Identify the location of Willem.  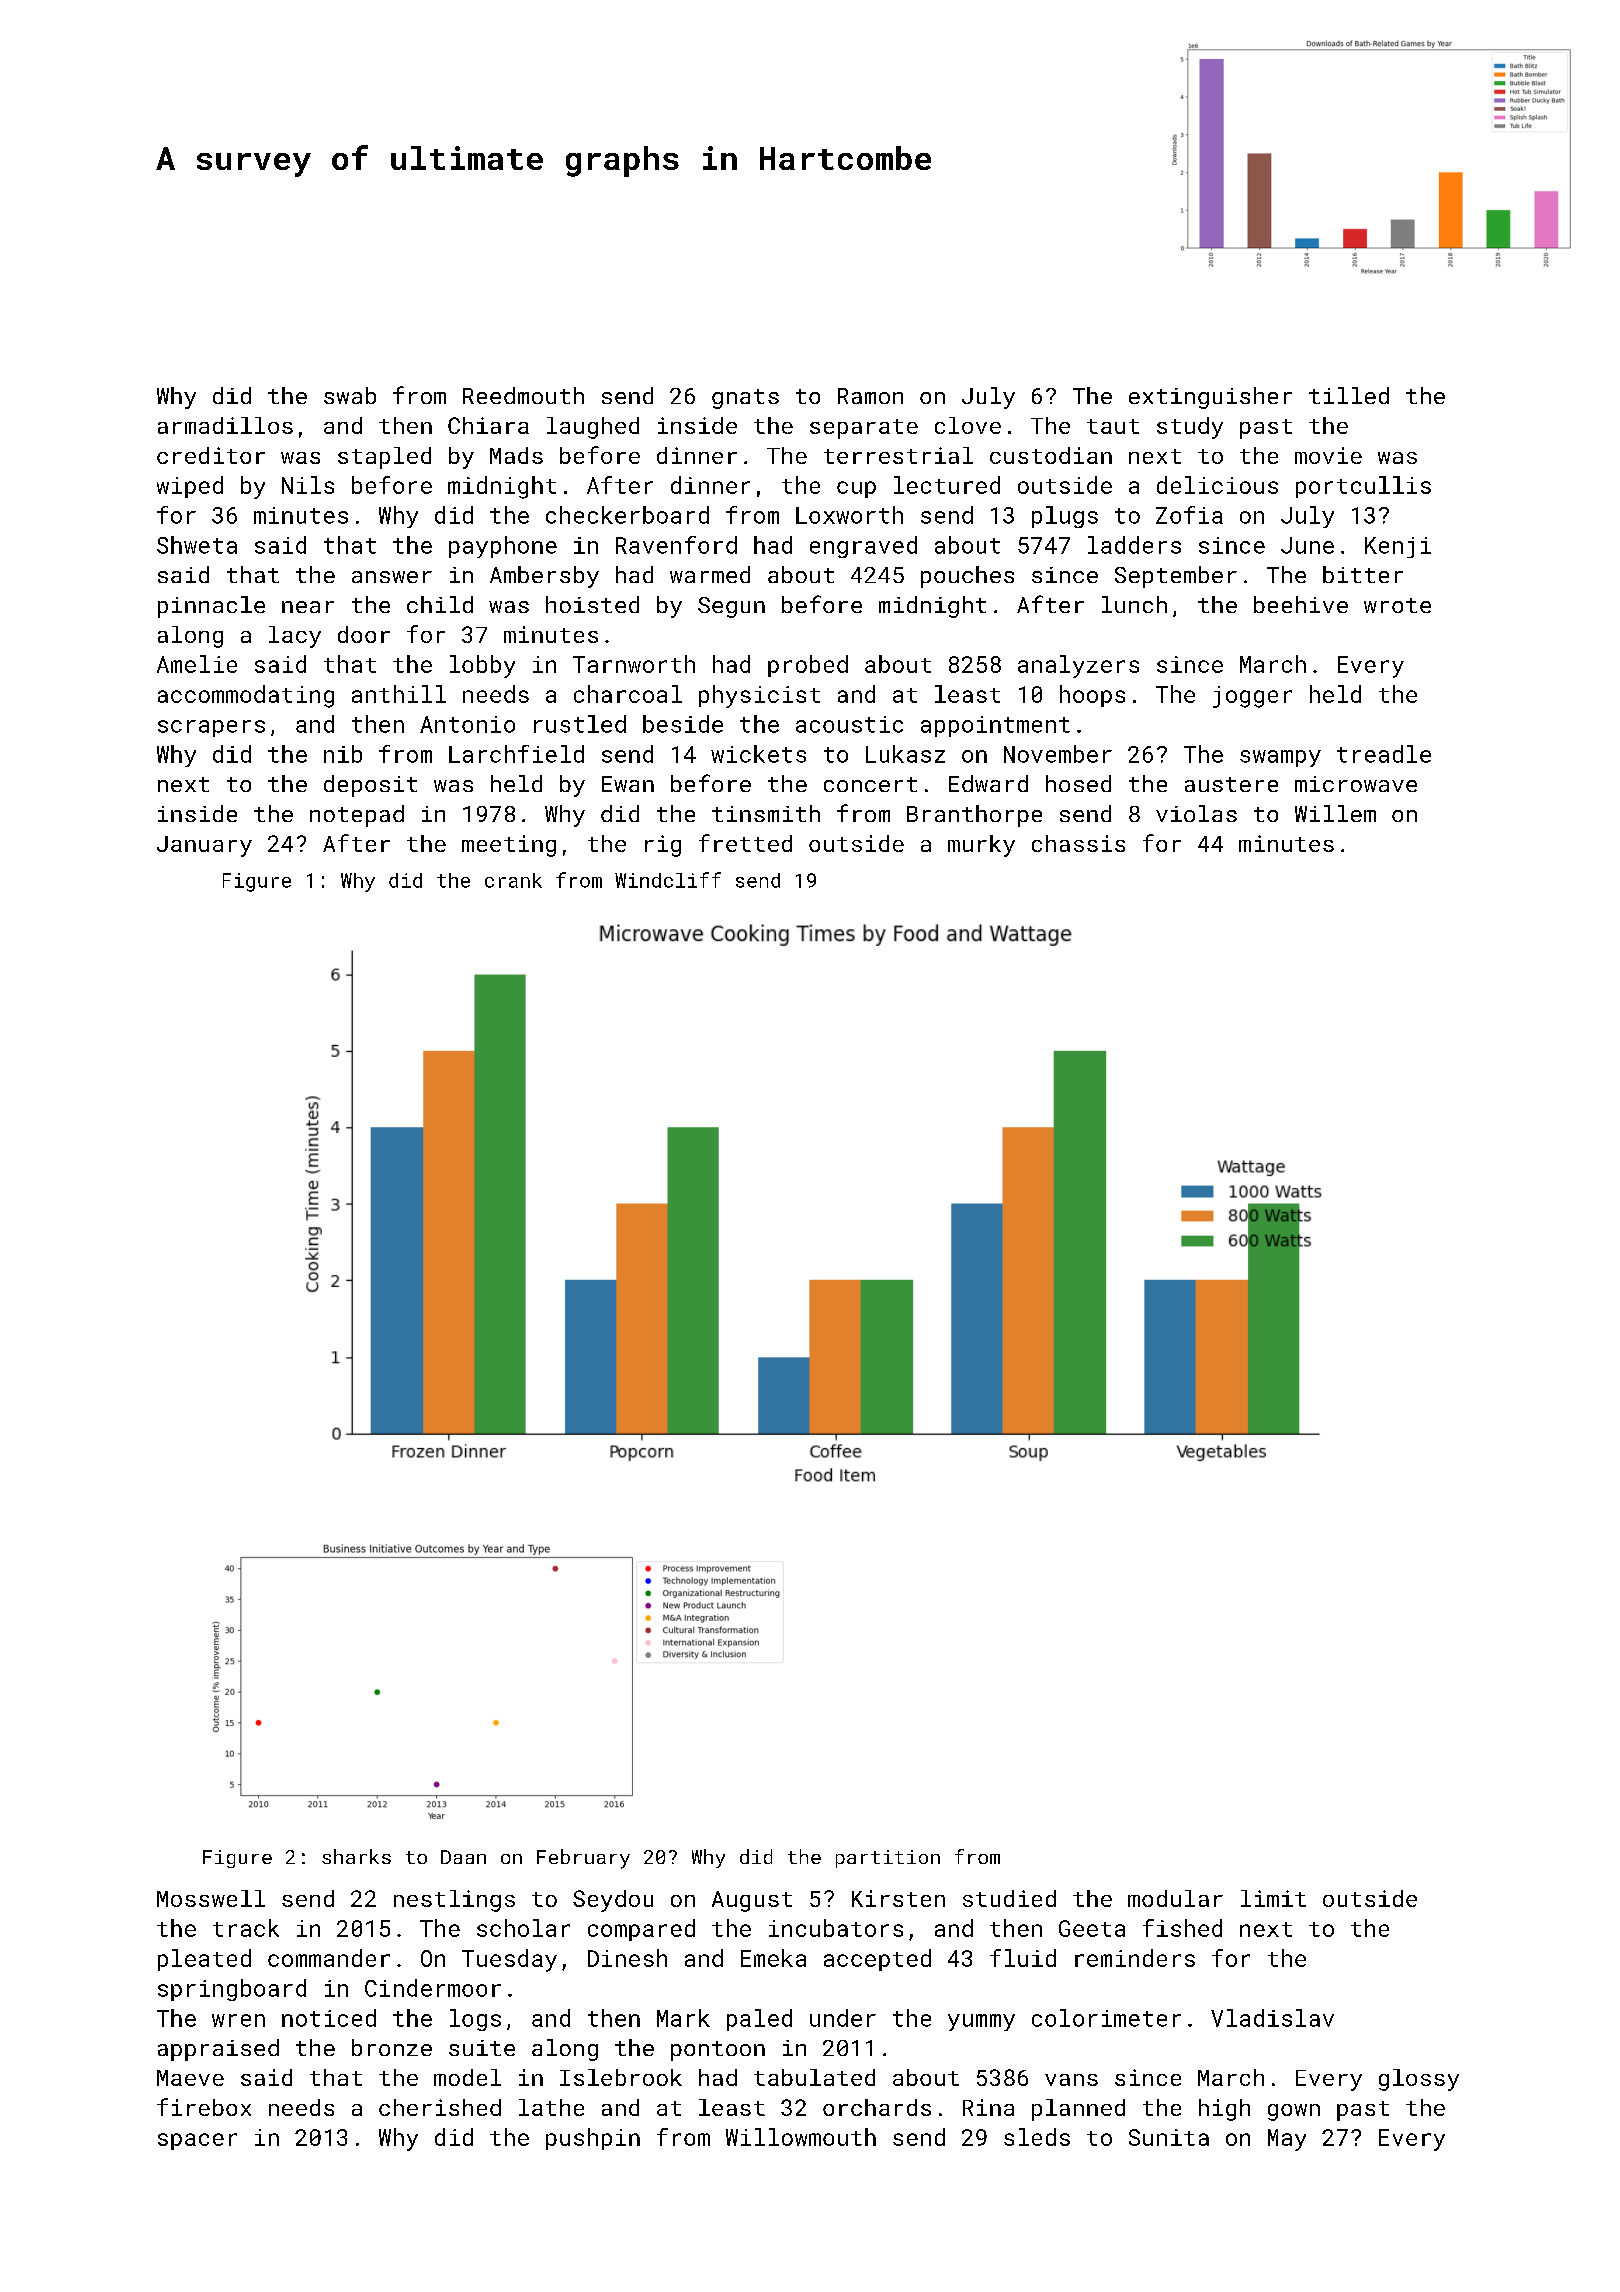
(1335, 813).
